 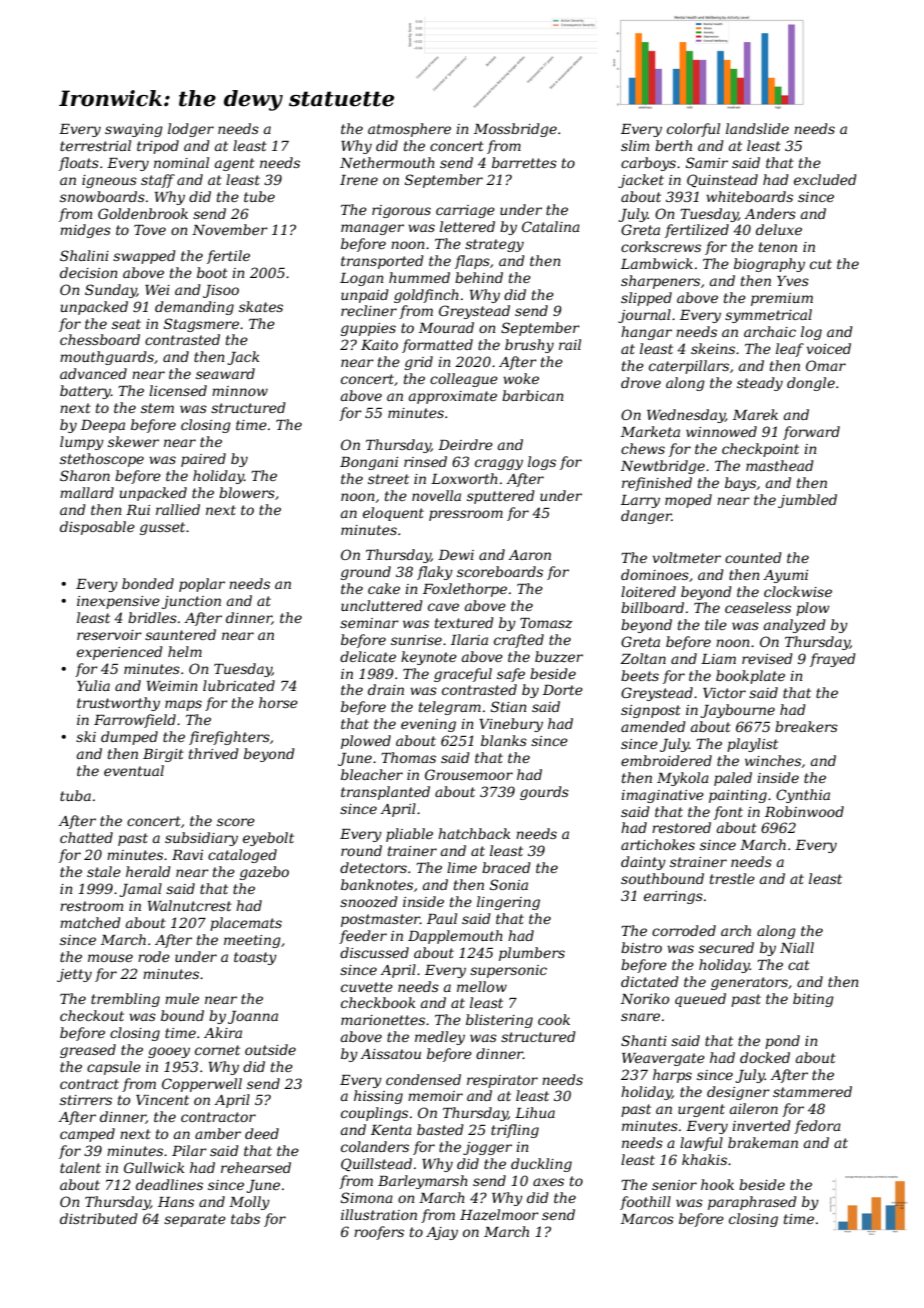 I want to click on couplings, so click(x=374, y=1114).
